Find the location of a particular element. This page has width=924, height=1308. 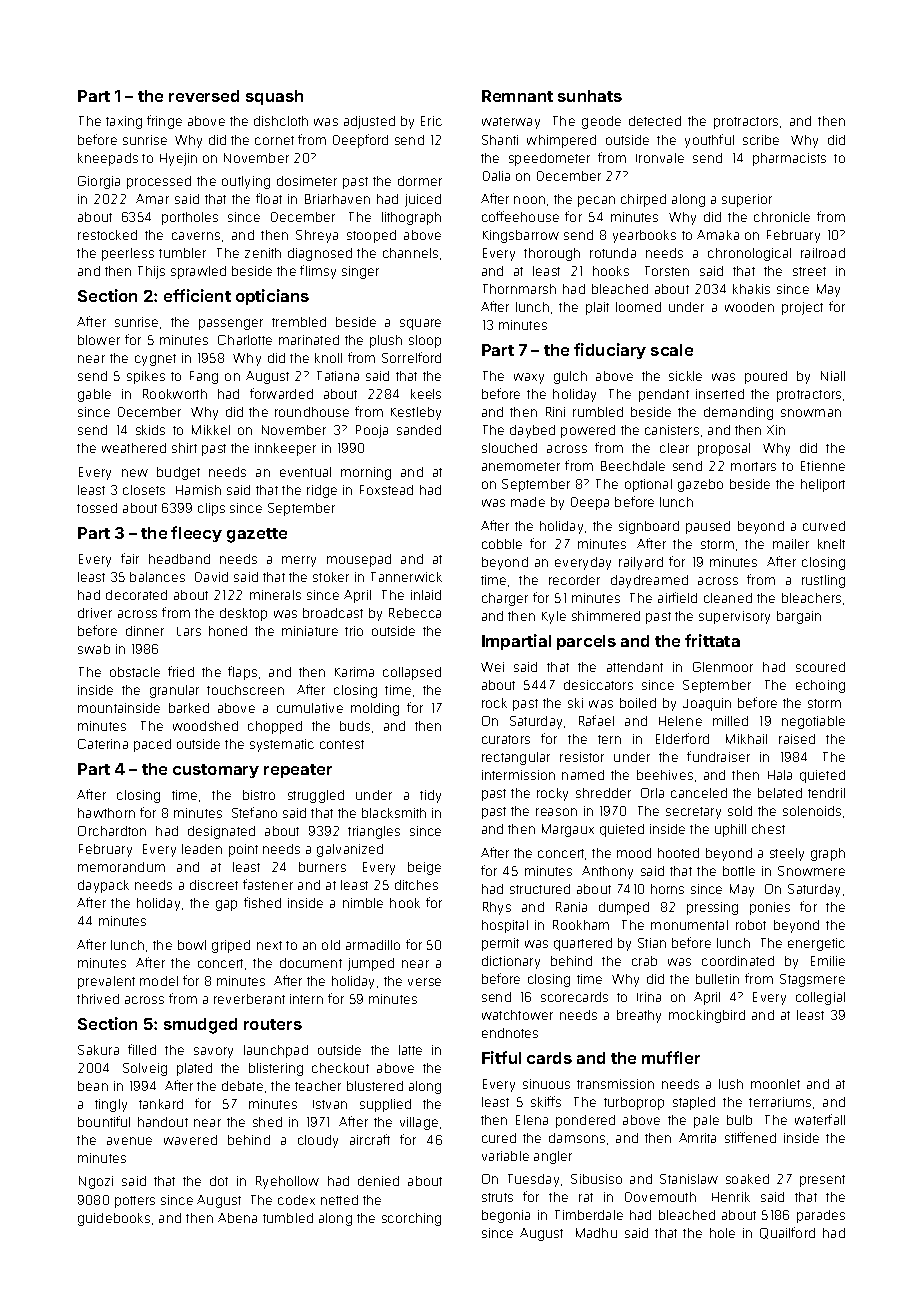

gable is located at coordinates (94, 395).
